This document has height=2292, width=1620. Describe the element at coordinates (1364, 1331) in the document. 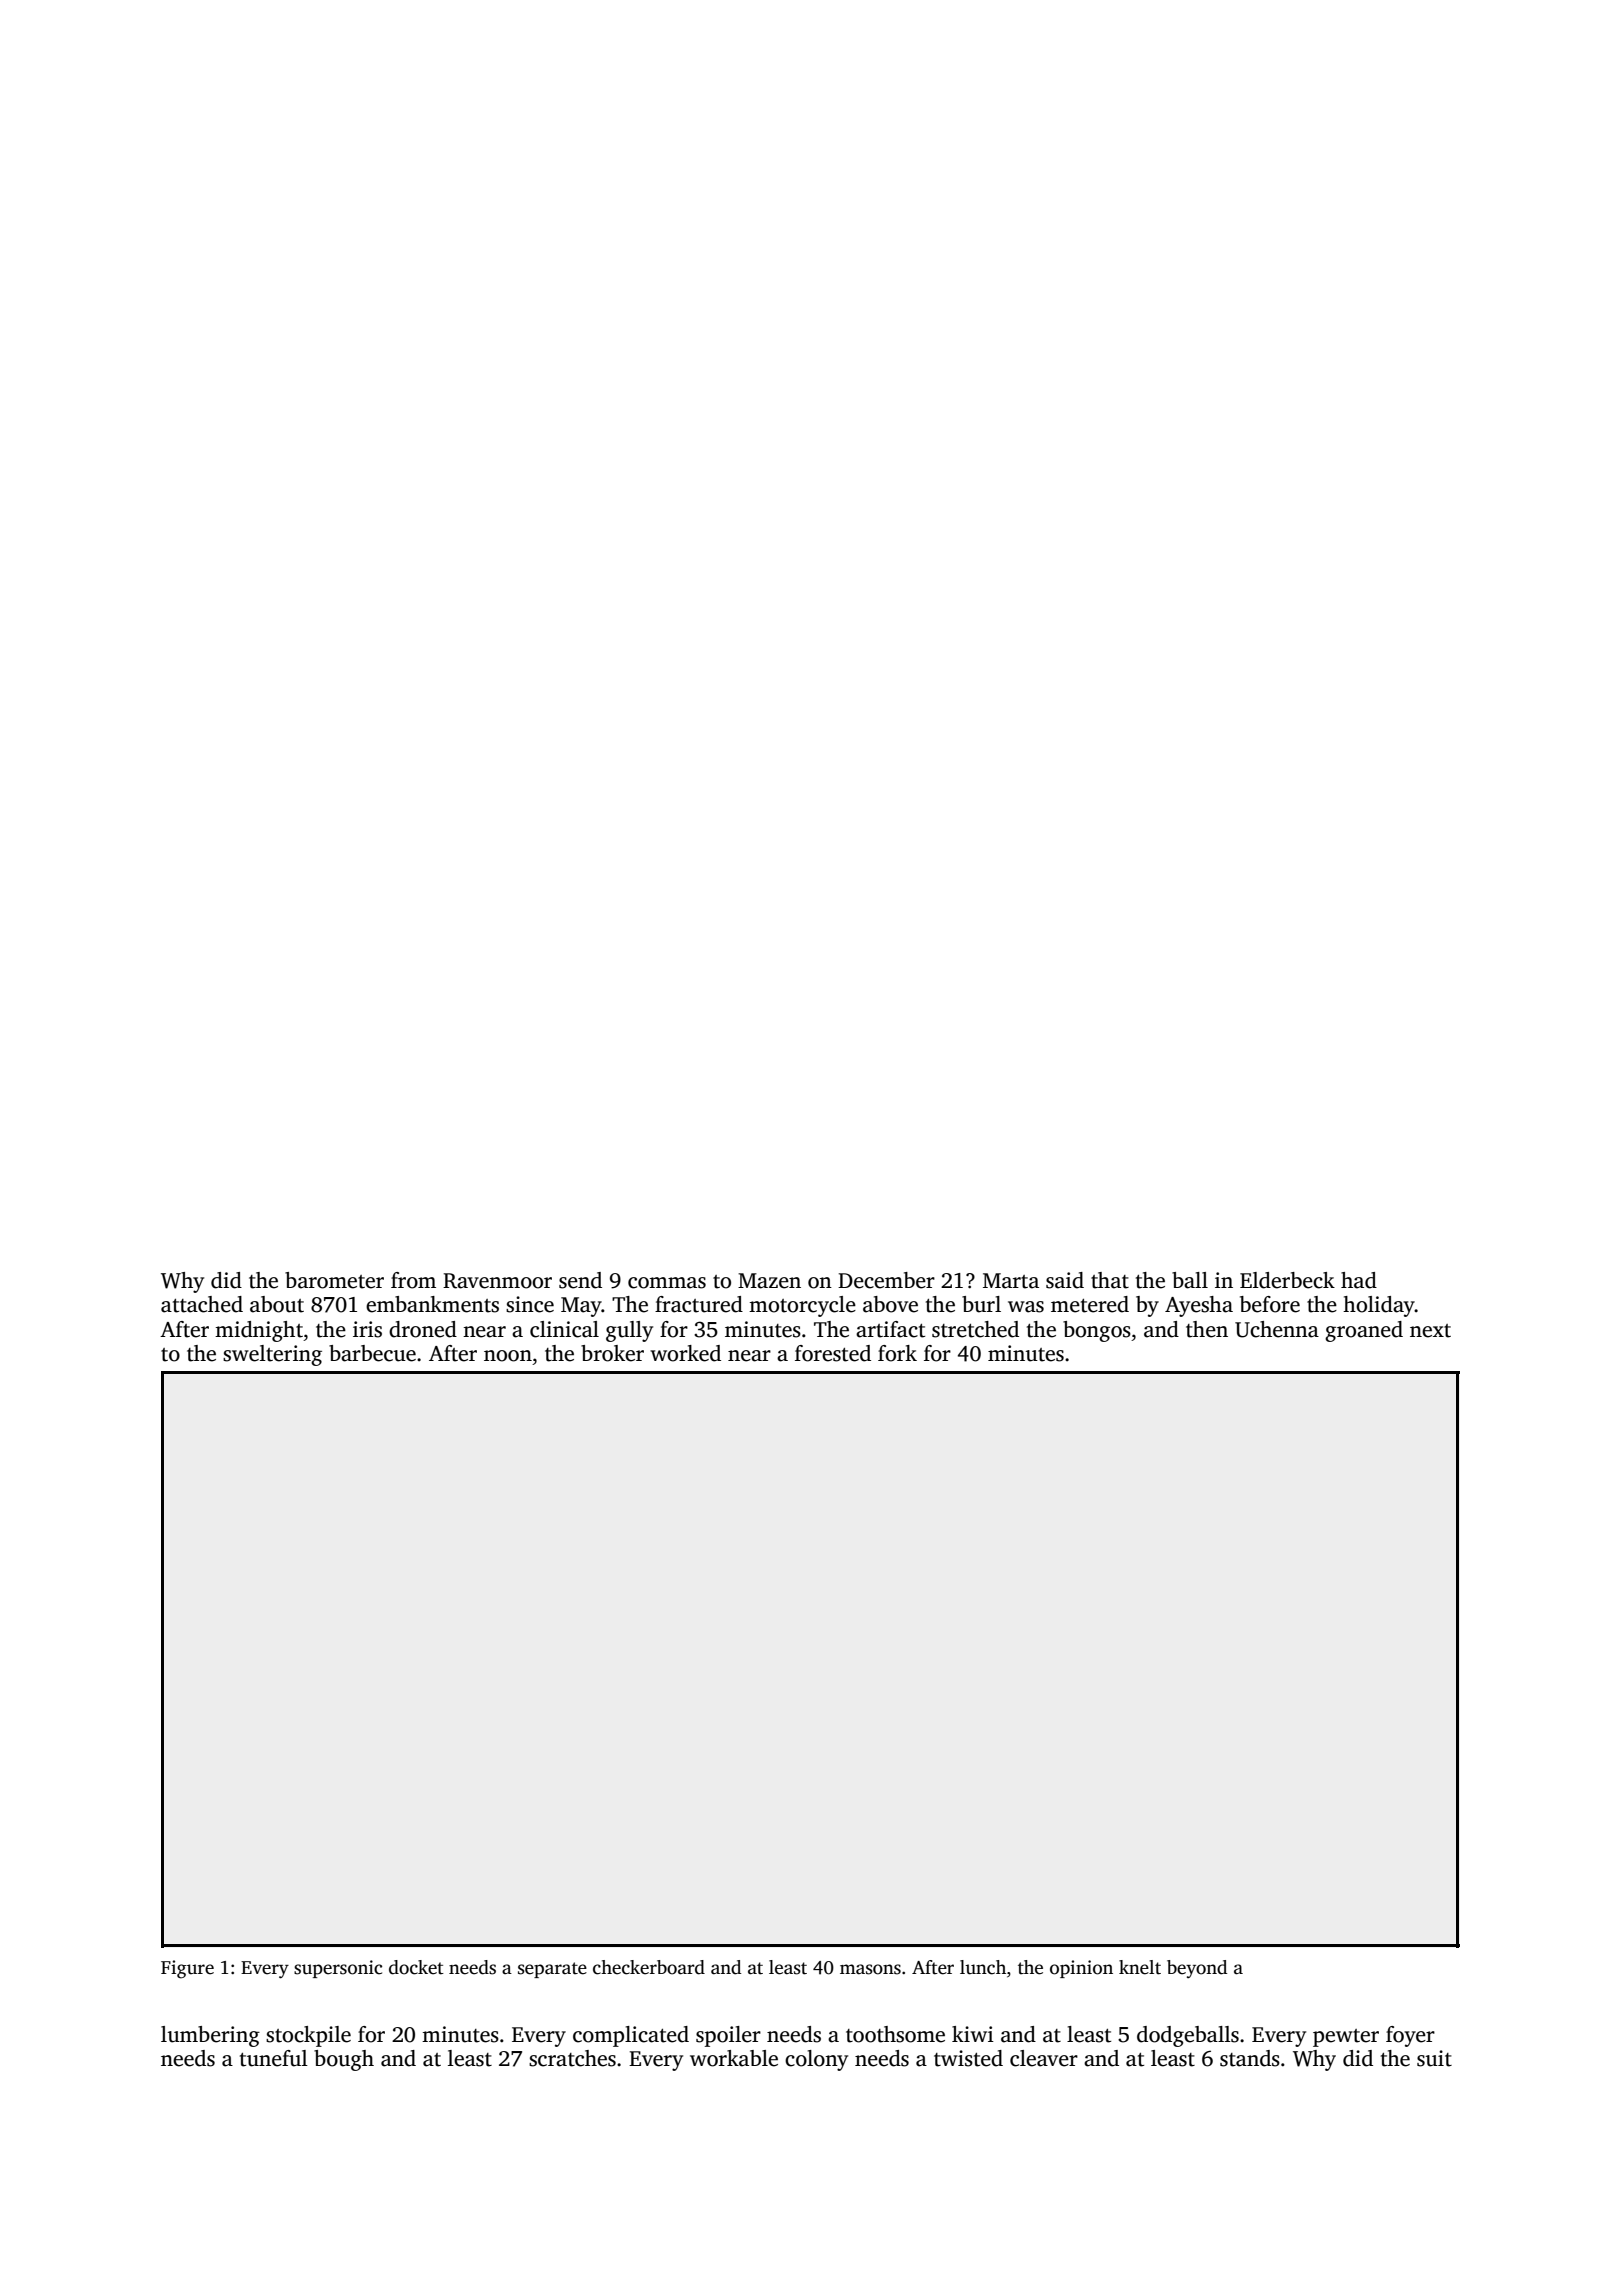

I see `groaned` at that location.
